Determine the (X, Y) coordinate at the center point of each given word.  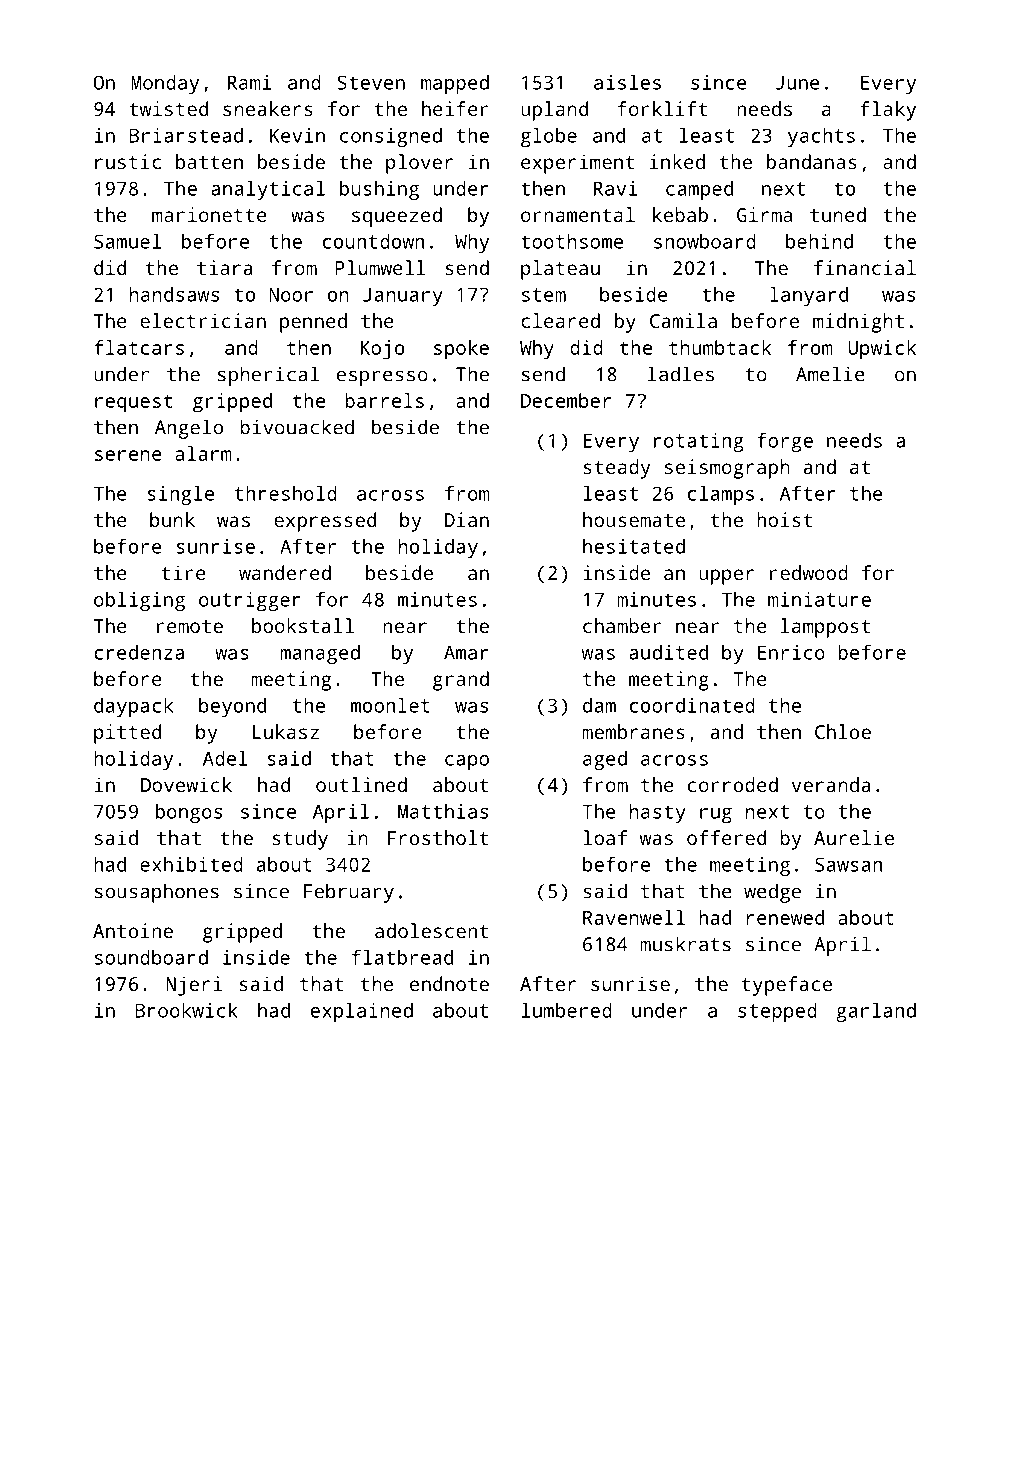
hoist (784, 519)
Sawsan (848, 864)
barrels (384, 400)
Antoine (133, 930)
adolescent (431, 930)
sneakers (268, 108)
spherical (268, 376)
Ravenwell (634, 917)
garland (876, 1012)
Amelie (830, 374)
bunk (172, 519)
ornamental (578, 214)
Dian (467, 519)
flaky (888, 111)
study (300, 840)
